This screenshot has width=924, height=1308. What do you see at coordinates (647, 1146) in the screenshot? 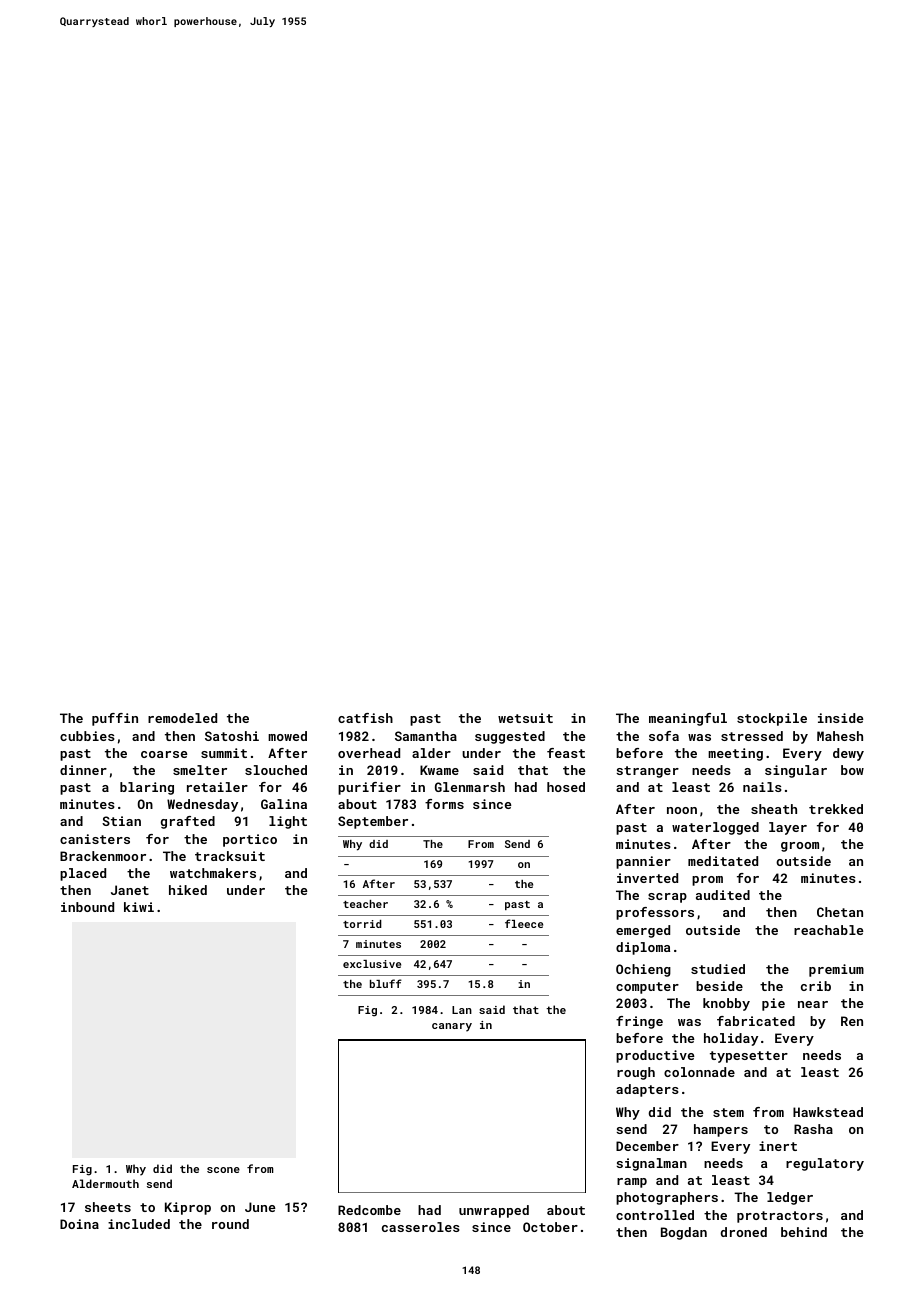
I see `December` at bounding box center [647, 1146].
